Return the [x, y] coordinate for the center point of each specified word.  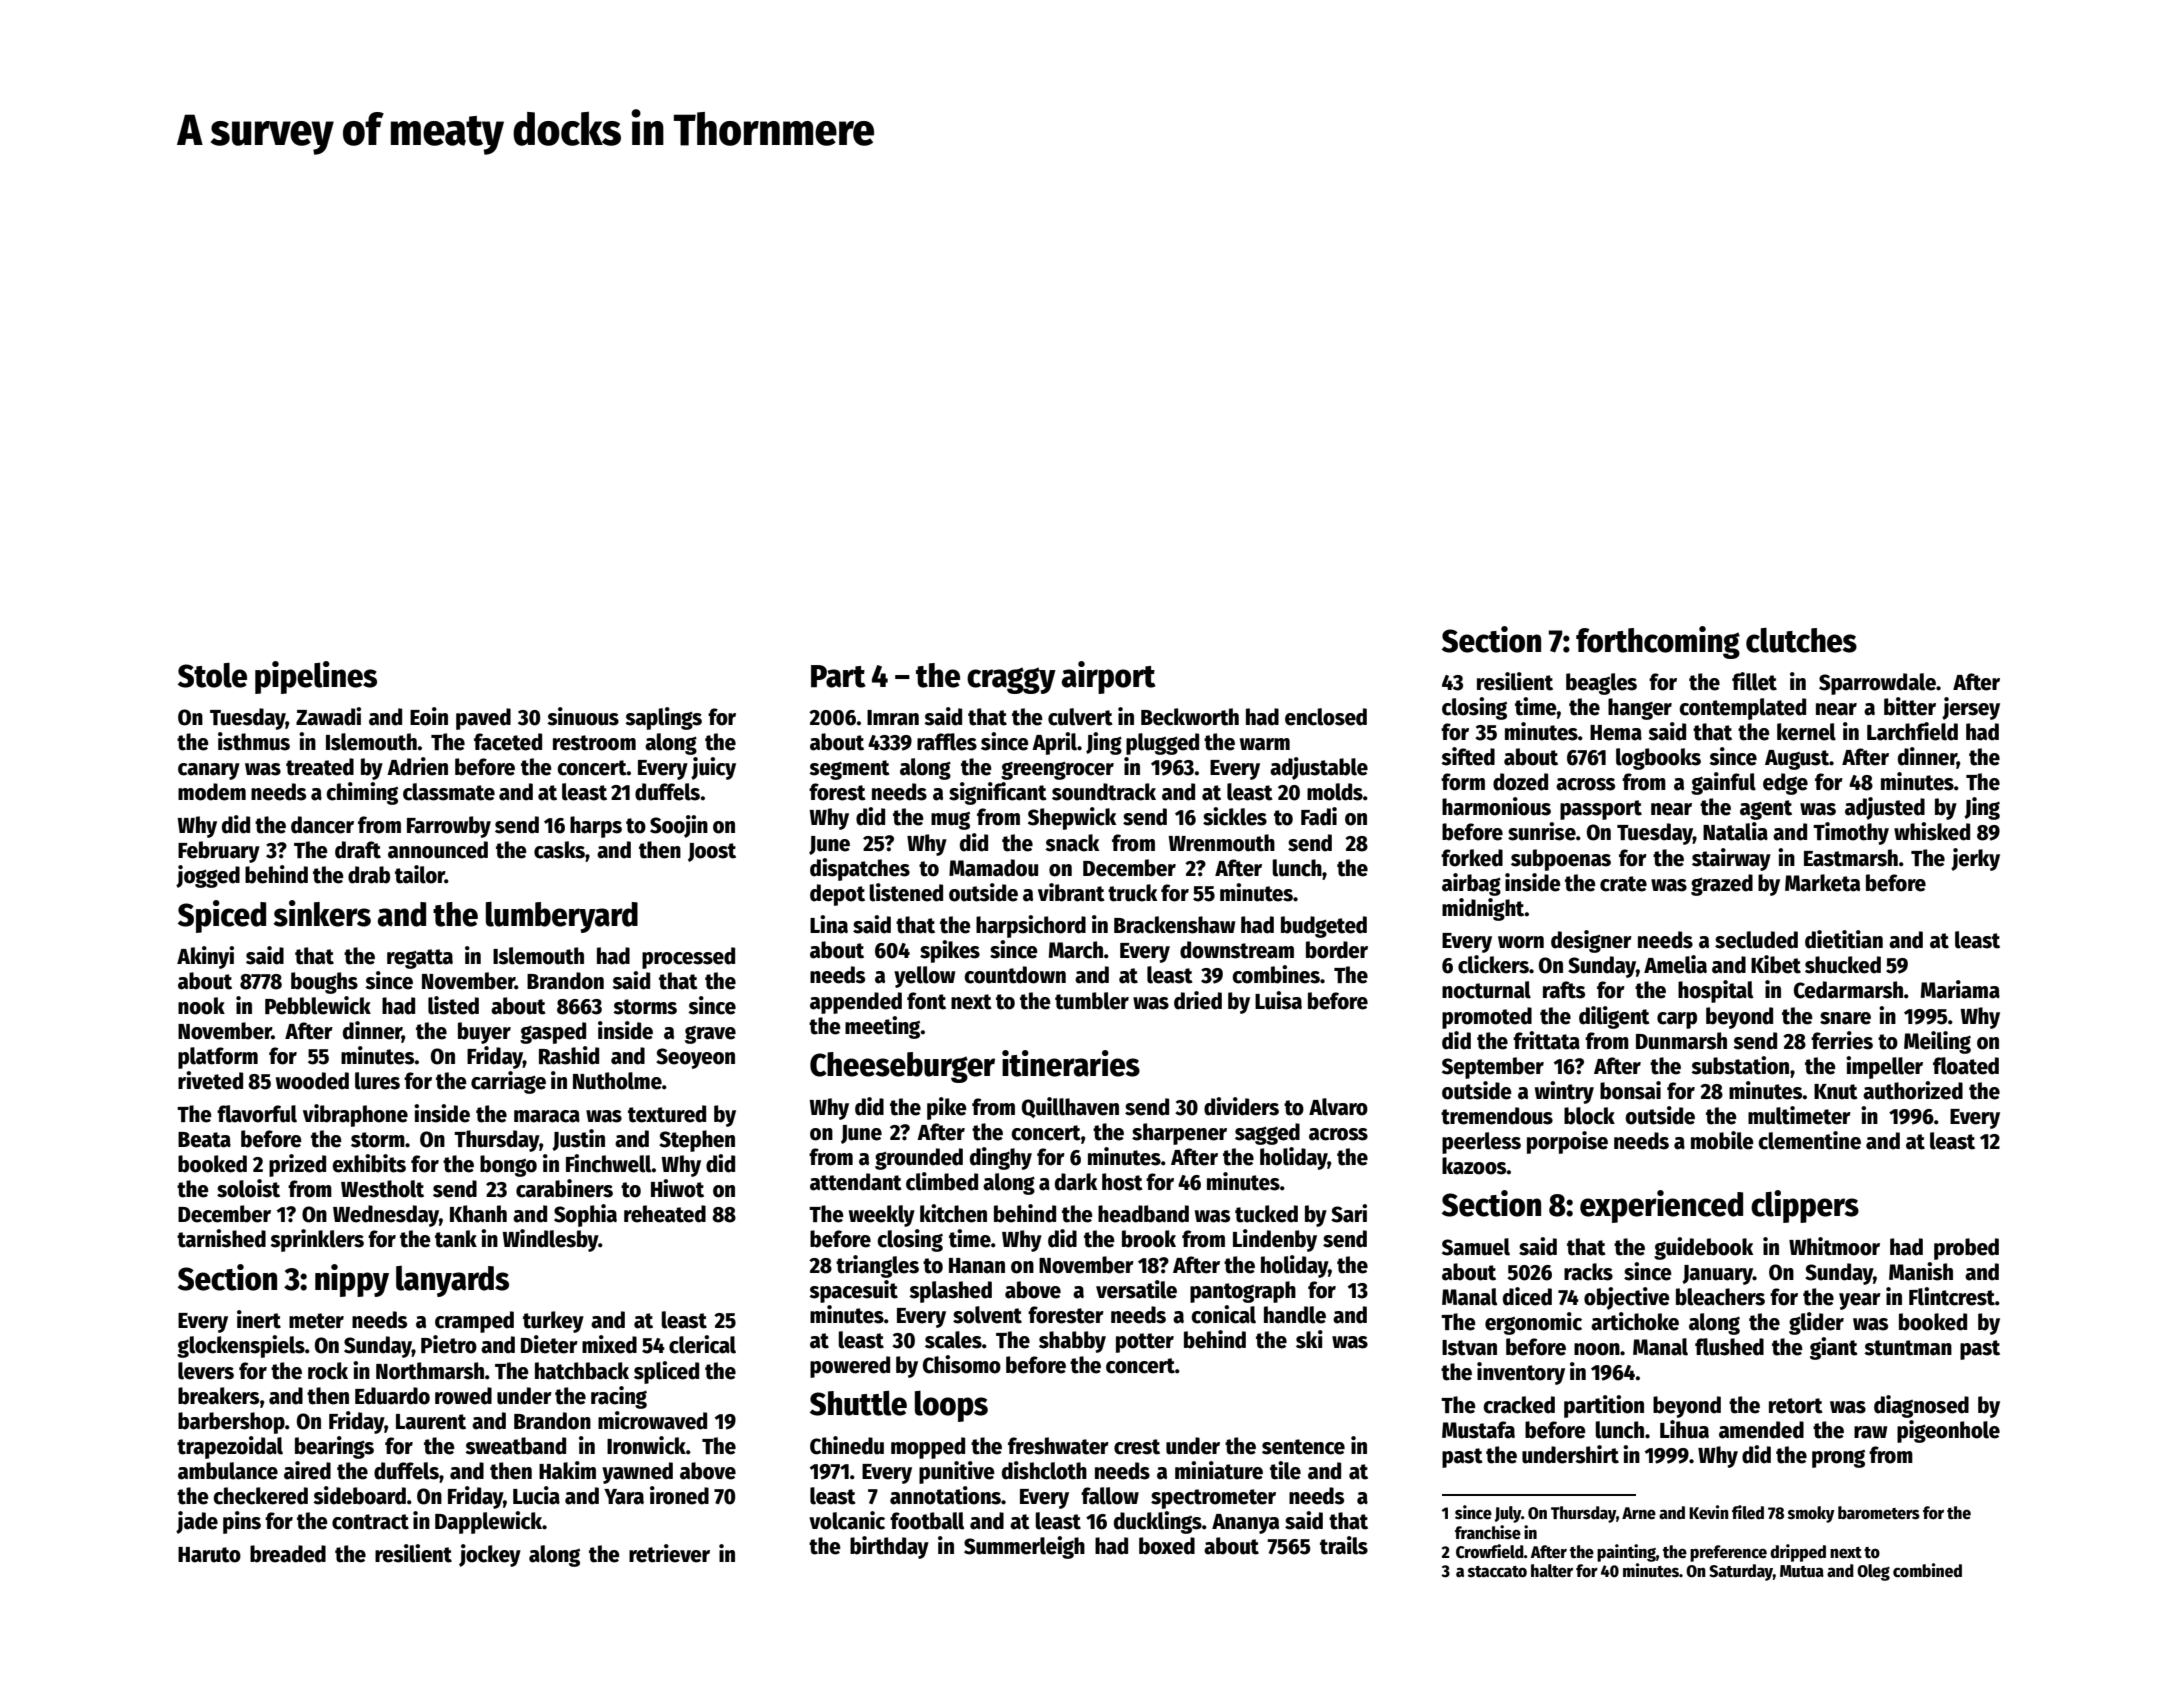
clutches [1801, 640]
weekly [882, 1216]
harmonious [1496, 806]
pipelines [316, 677]
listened [906, 892]
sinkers [322, 913]
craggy [1011, 680]
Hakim [567, 1470]
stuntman [1908, 1348]
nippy [352, 1280]
